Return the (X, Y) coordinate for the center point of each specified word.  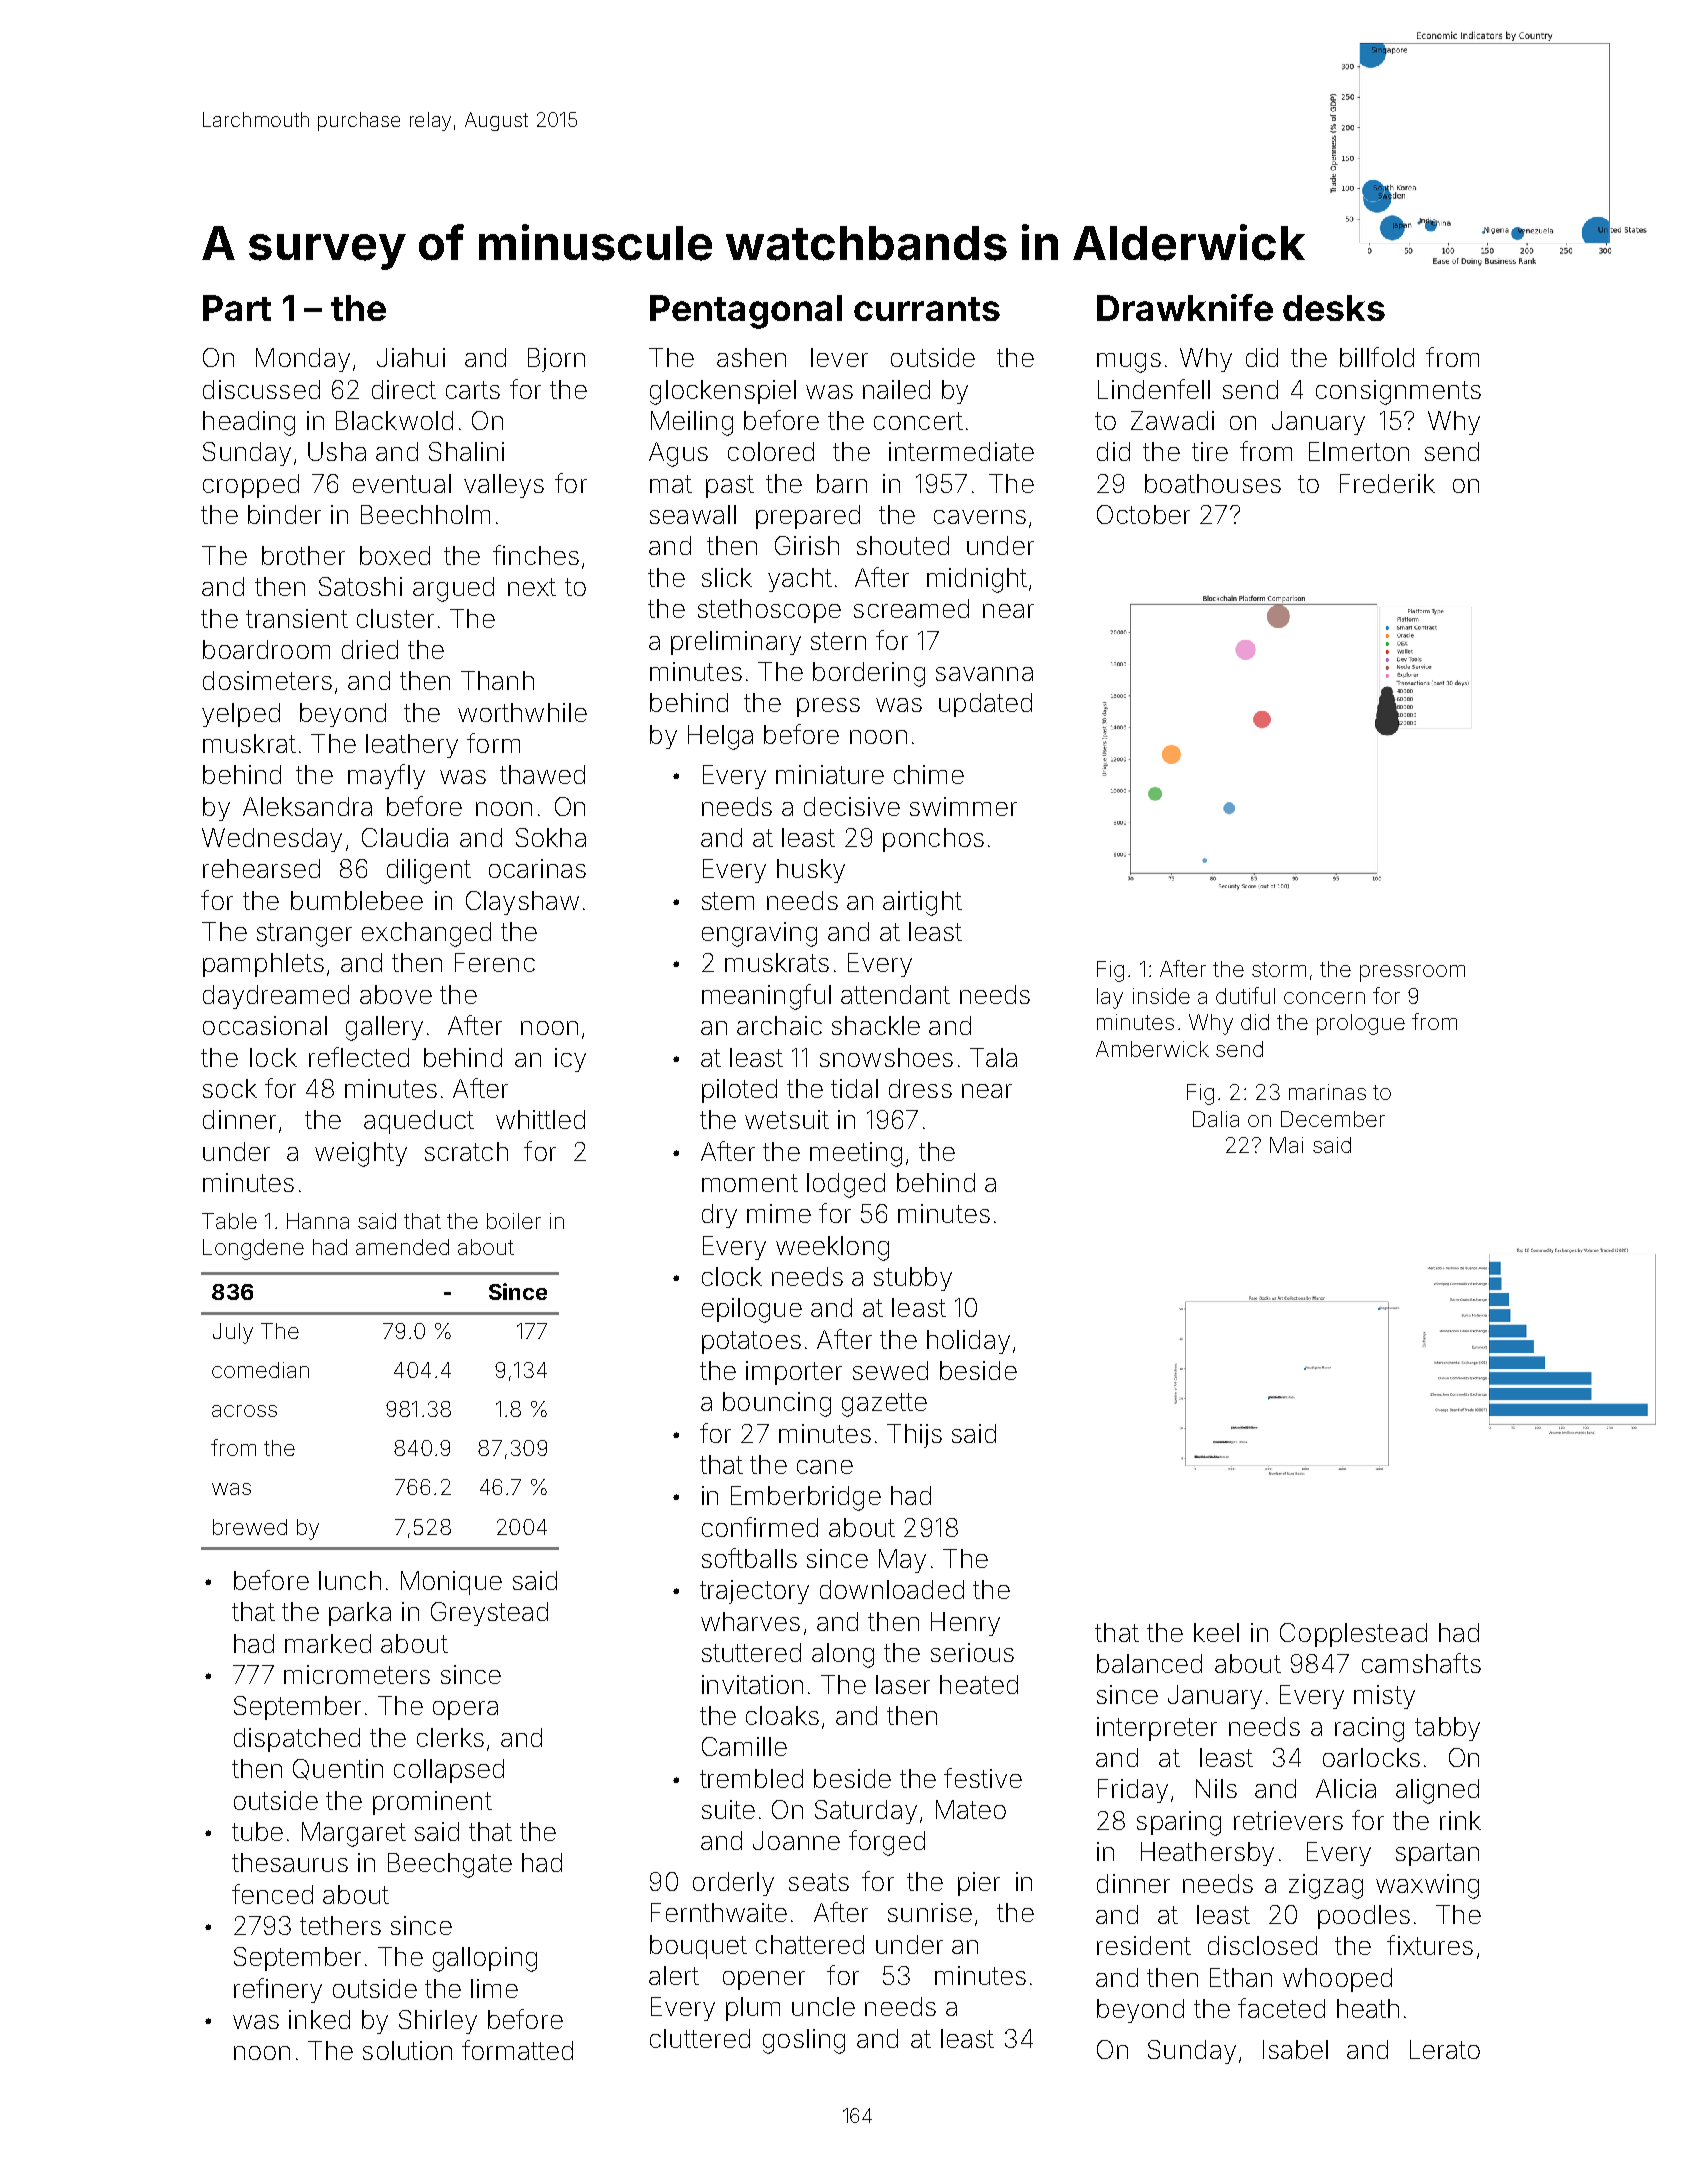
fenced (272, 1894)
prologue (1361, 1024)
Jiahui (411, 357)
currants (927, 309)
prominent (432, 1803)
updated (985, 705)
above (396, 994)
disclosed (1262, 1945)
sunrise (930, 1912)
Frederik (1387, 483)
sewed (890, 1370)
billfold (1377, 357)
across (244, 1411)
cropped (251, 486)
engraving (759, 934)
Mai (1286, 1145)
